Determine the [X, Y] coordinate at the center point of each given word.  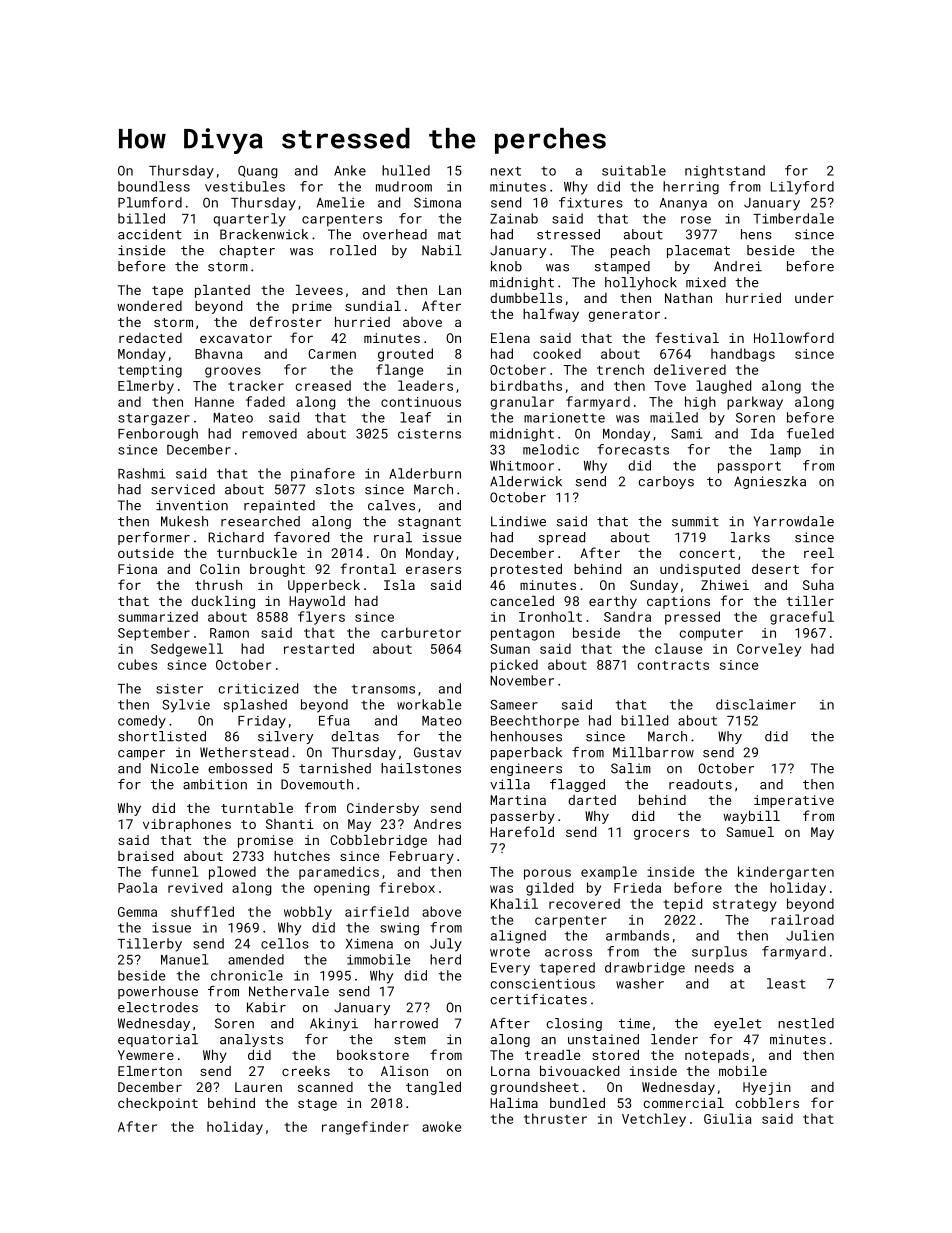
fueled [810, 433]
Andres [437, 824]
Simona [437, 202]
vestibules [245, 186]
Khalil [514, 903]
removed [269, 433]
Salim [631, 768]
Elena [510, 338]
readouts [700, 784]
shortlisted [162, 736]
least [786, 983]
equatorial [158, 1040]
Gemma [137, 912]
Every [510, 969]
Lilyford [802, 188]
